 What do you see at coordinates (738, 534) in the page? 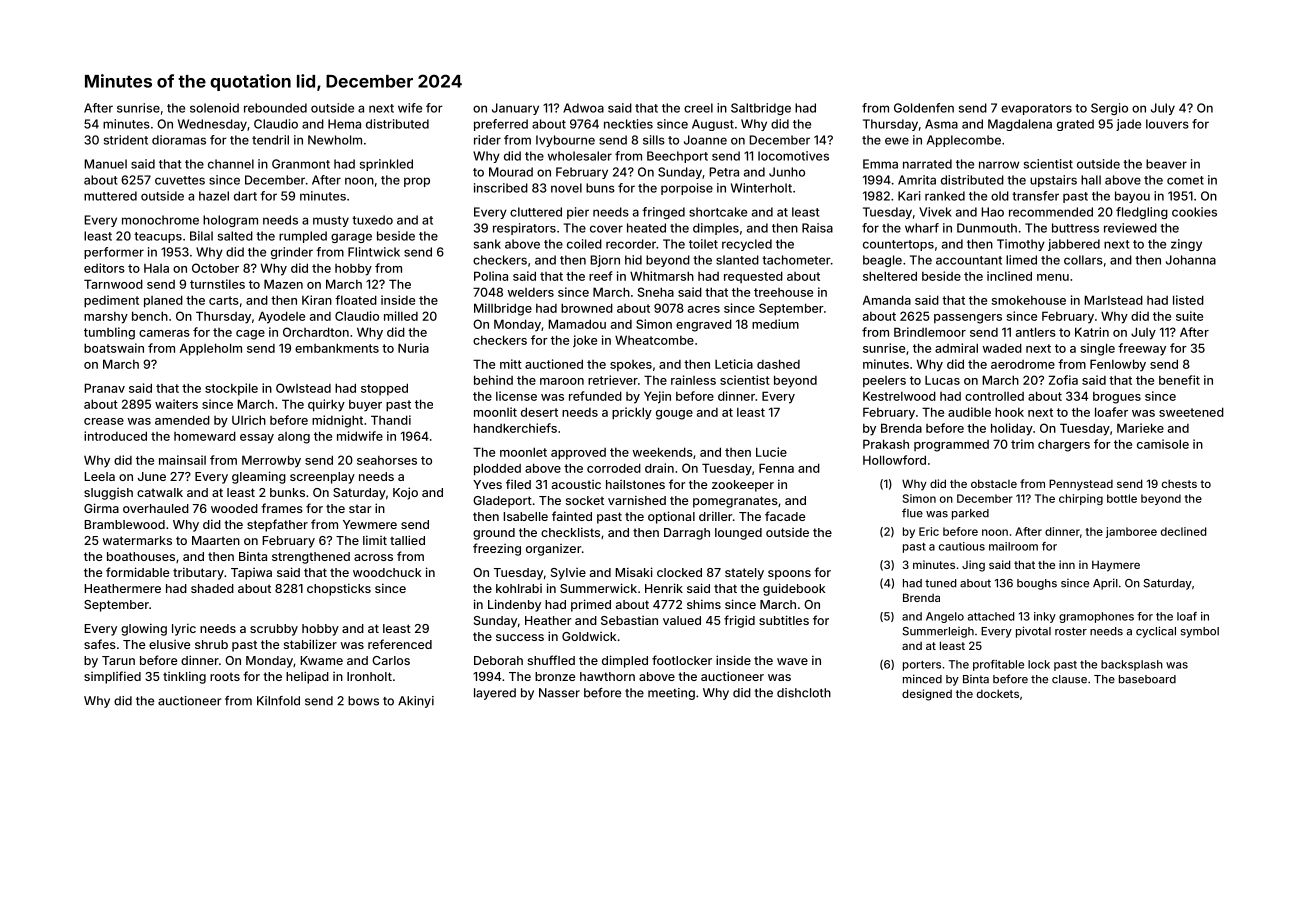
I see `lounged` at bounding box center [738, 534].
